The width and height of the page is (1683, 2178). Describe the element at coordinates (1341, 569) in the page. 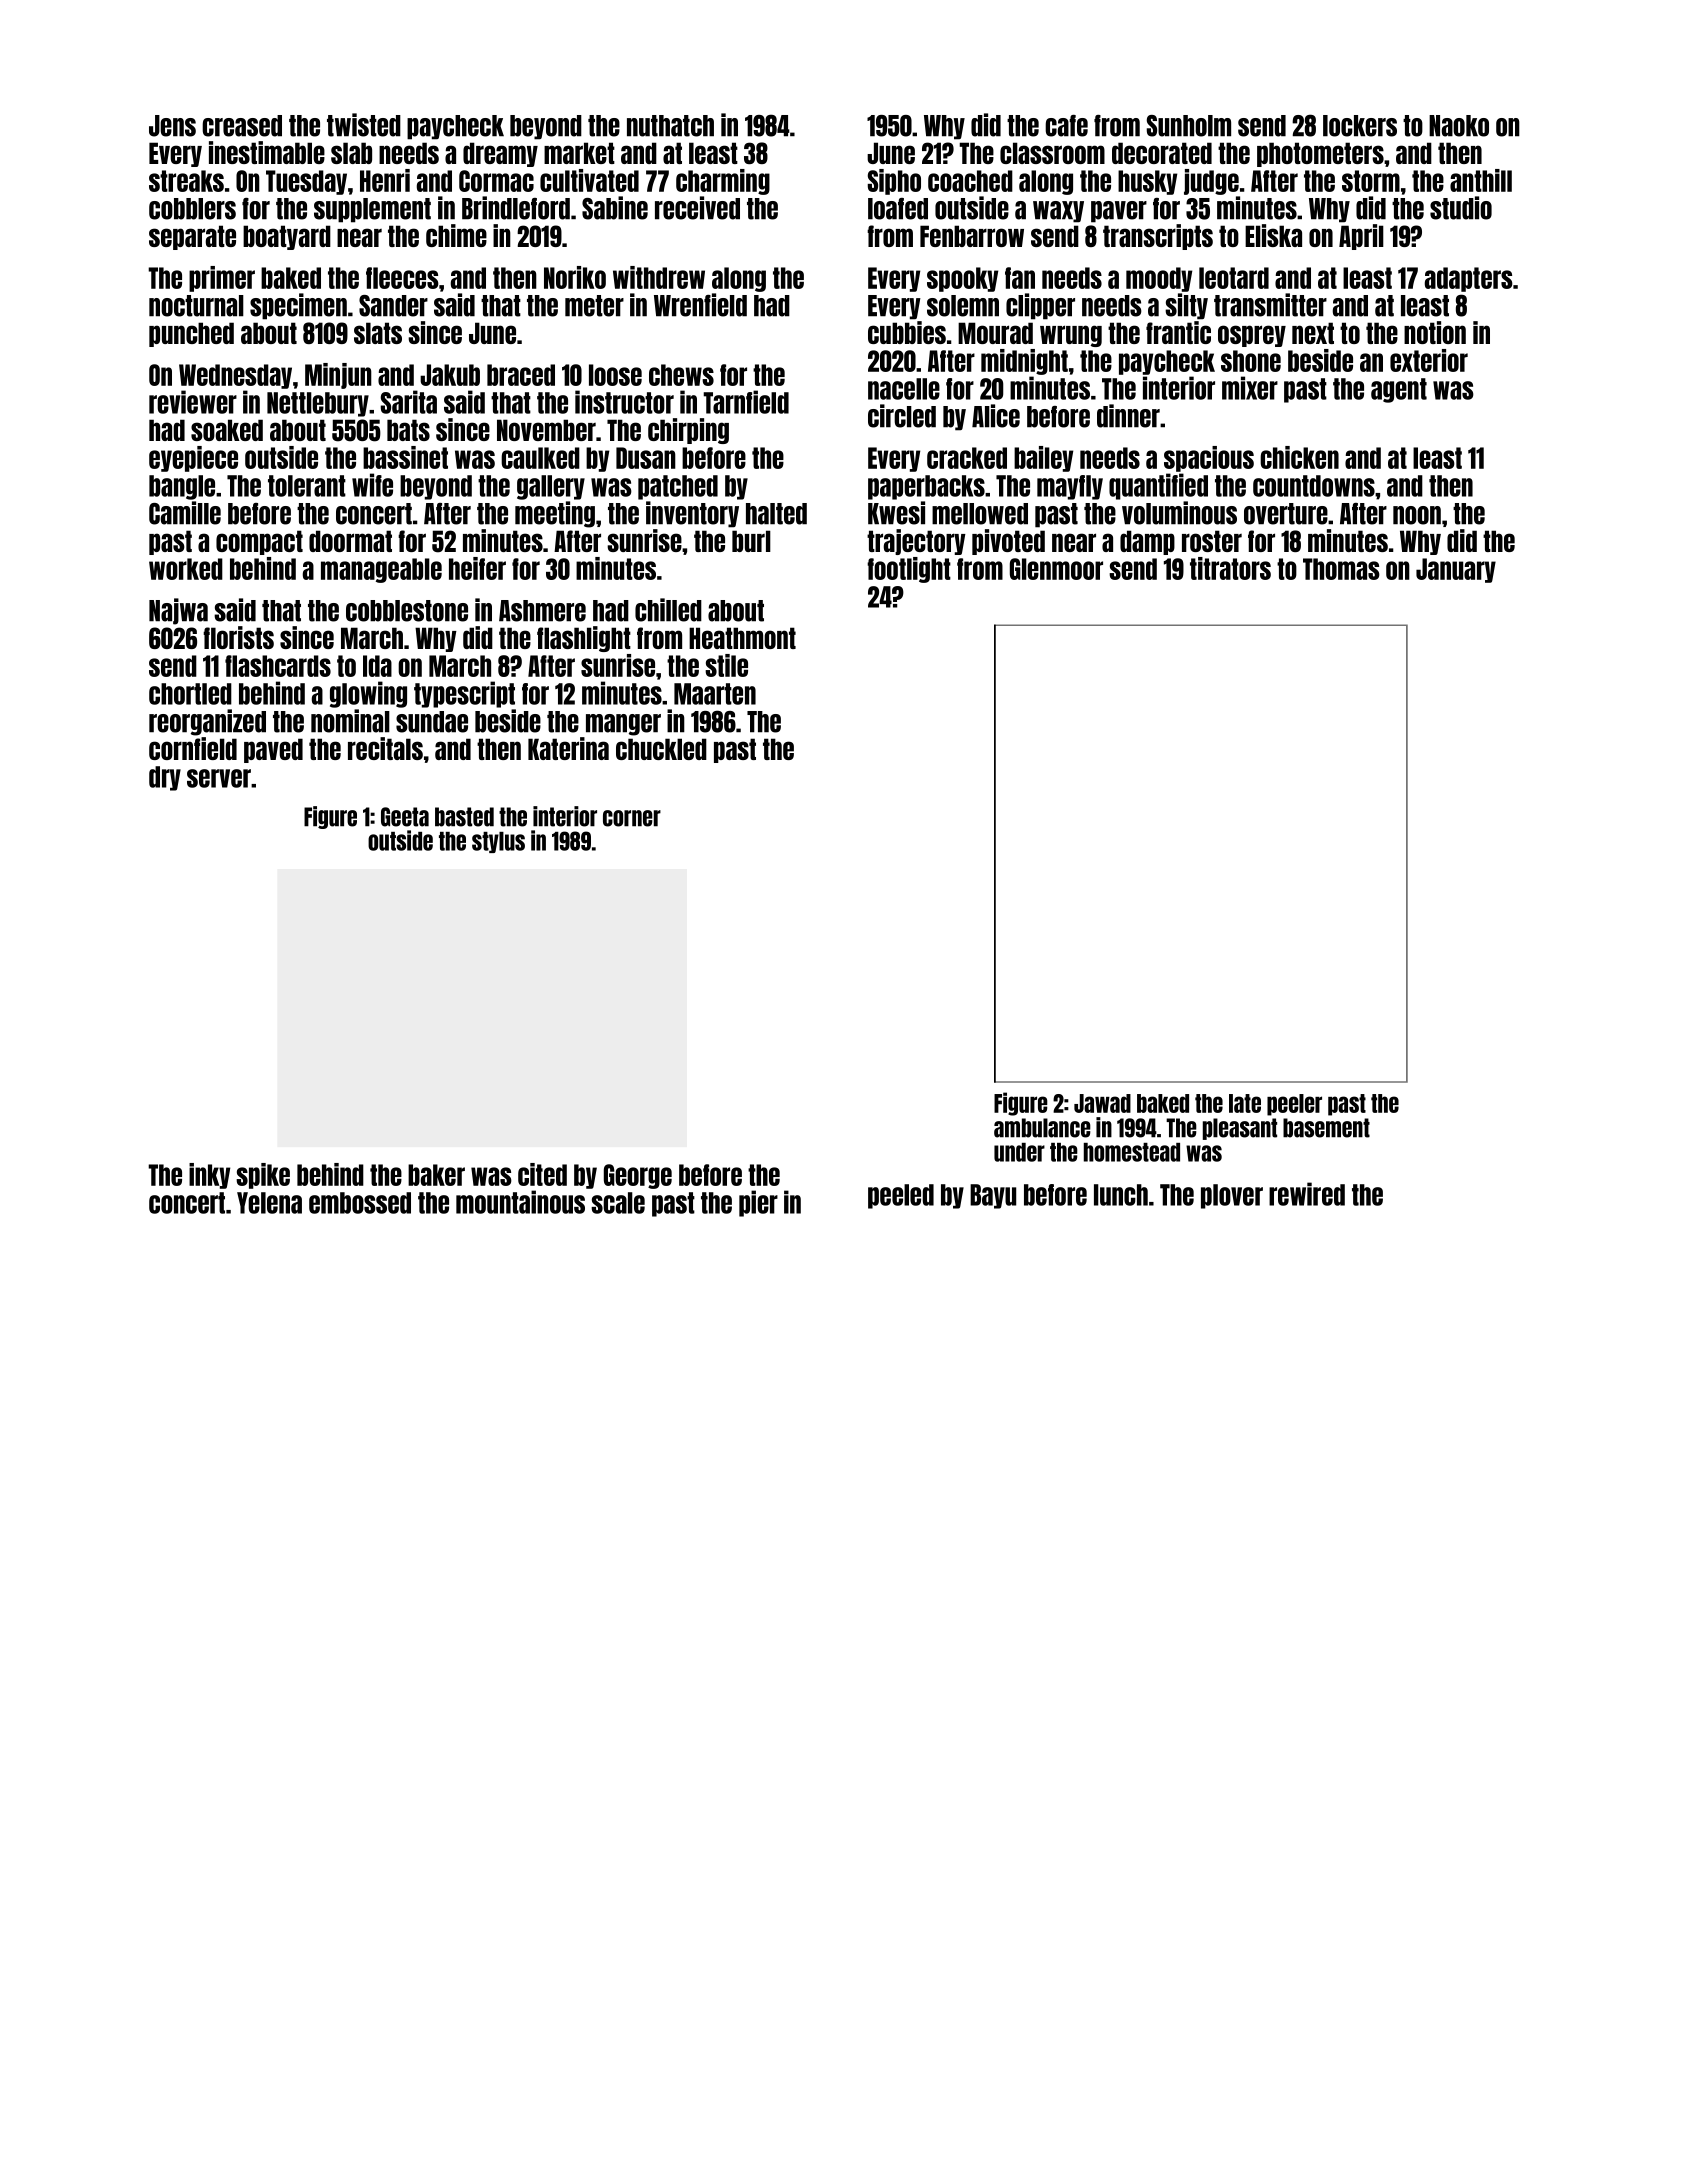

I see `Thomas` at that location.
